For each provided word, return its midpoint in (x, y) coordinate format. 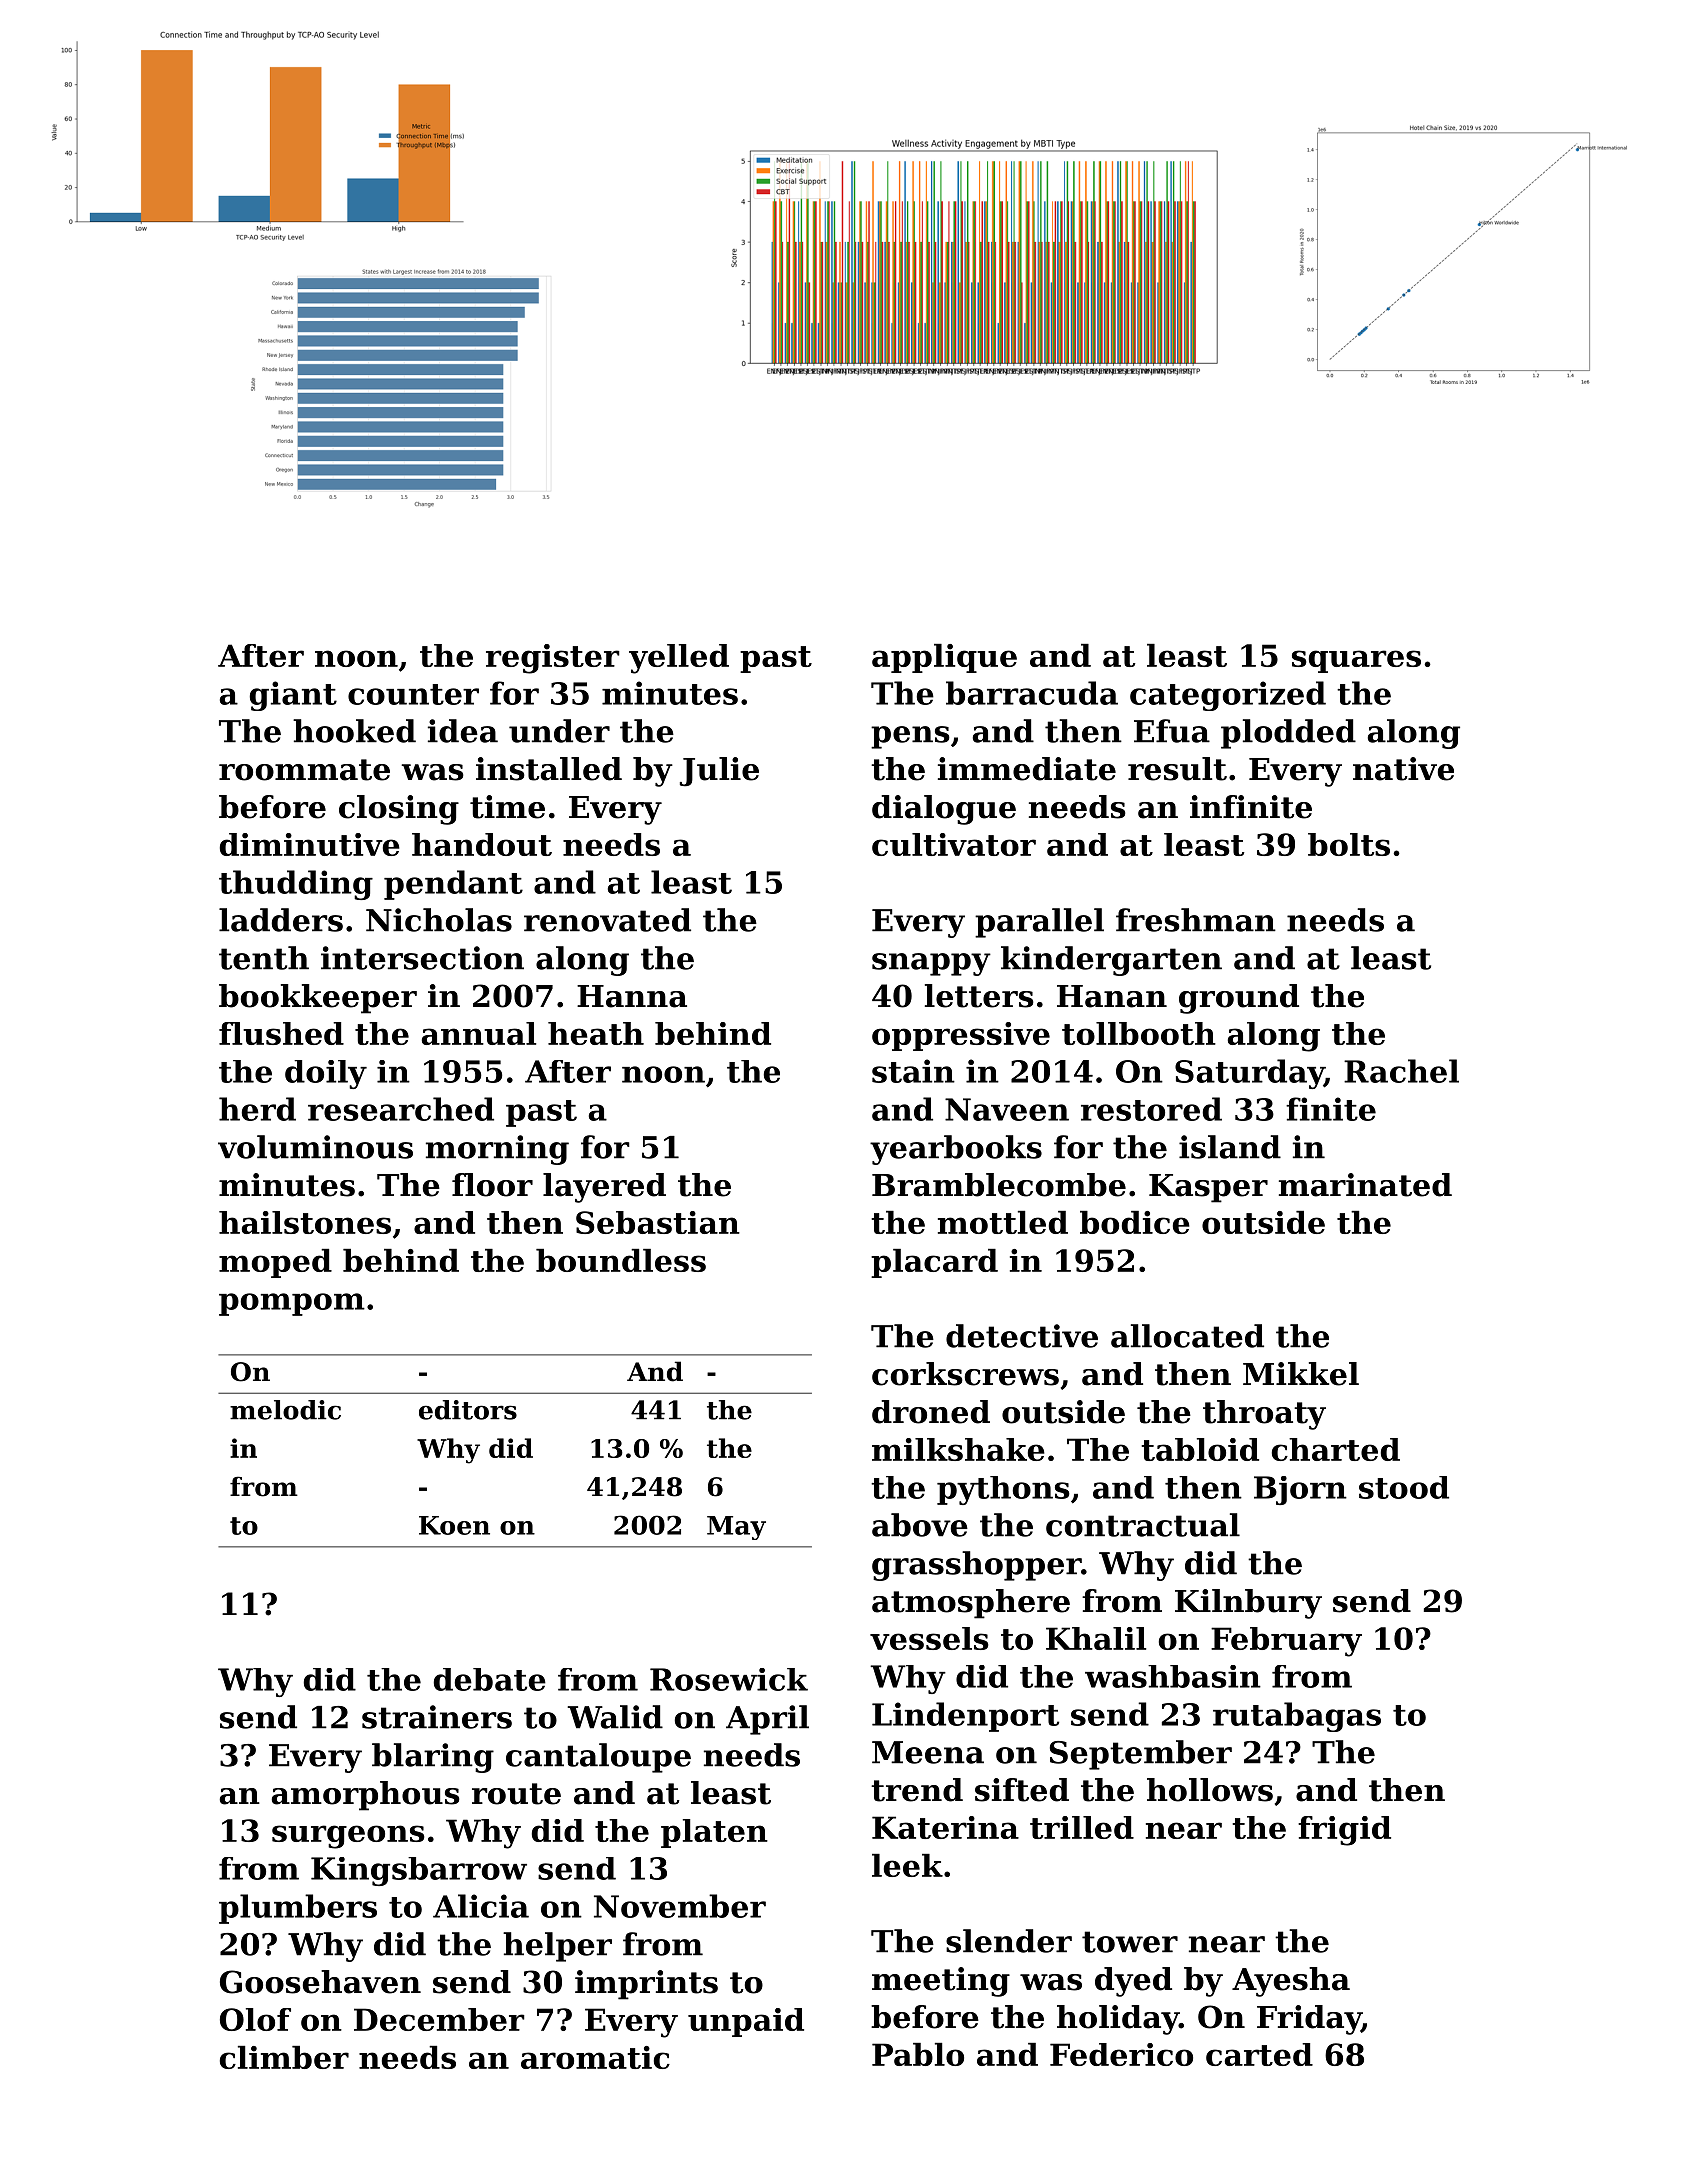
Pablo (918, 2054)
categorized (1228, 696)
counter (413, 694)
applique (944, 658)
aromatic (595, 2057)
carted (1259, 2054)
